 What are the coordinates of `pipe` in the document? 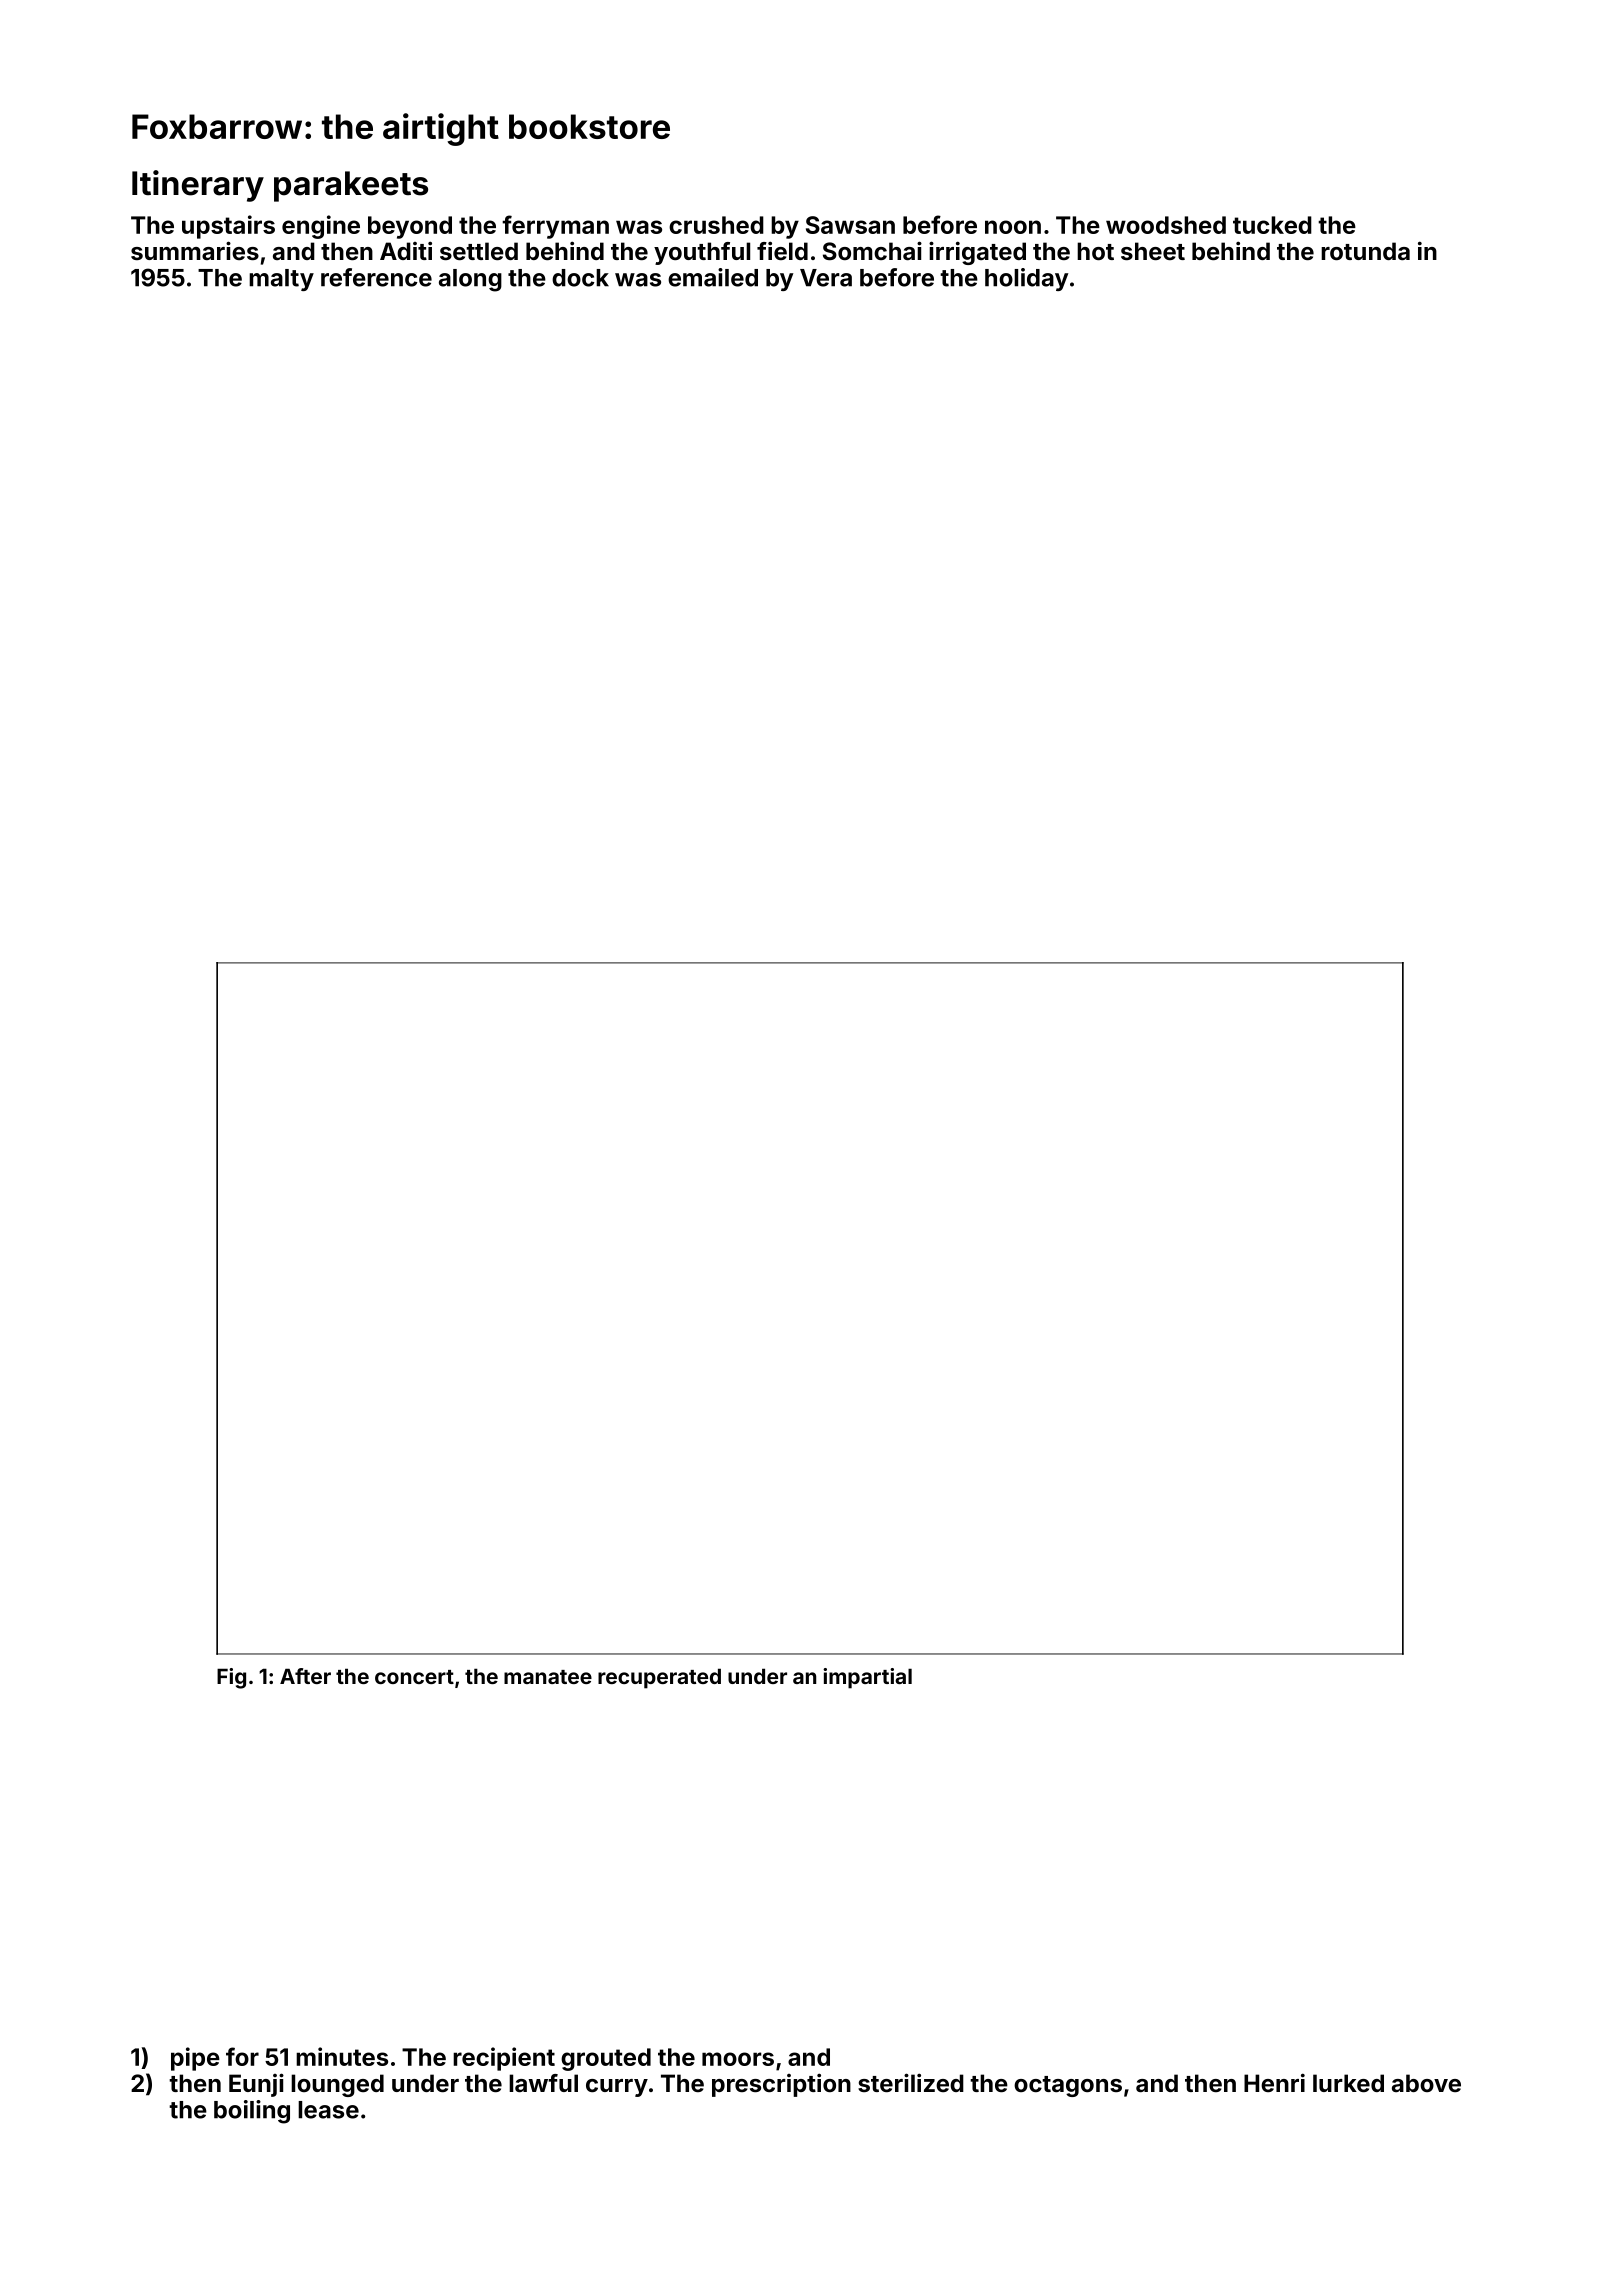 It's located at (195, 2059).
